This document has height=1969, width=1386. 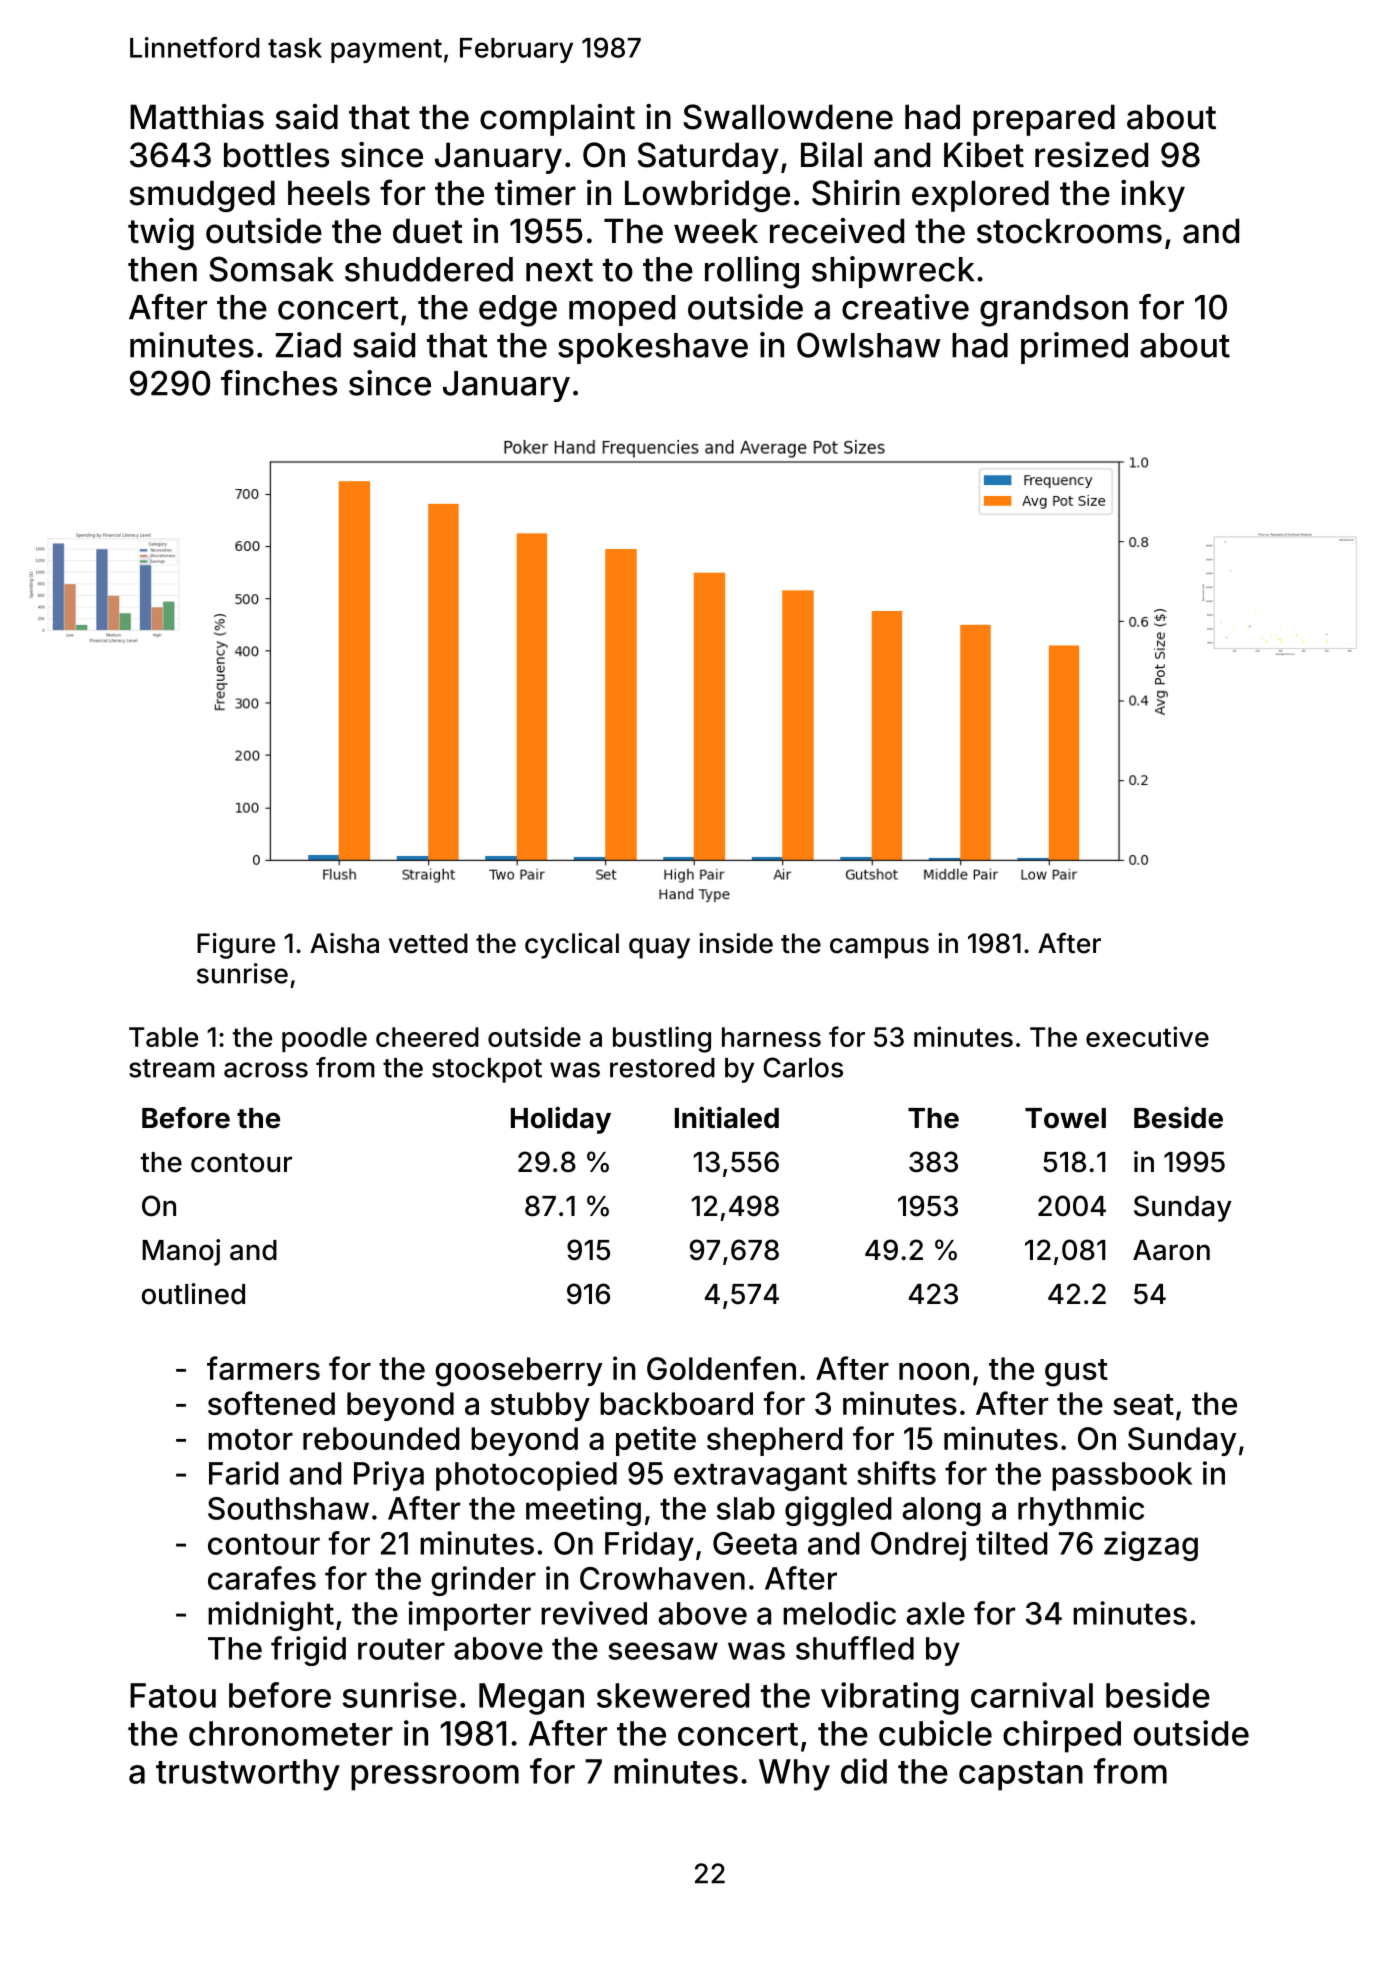 I want to click on Why, so click(x=794, y=1775).
